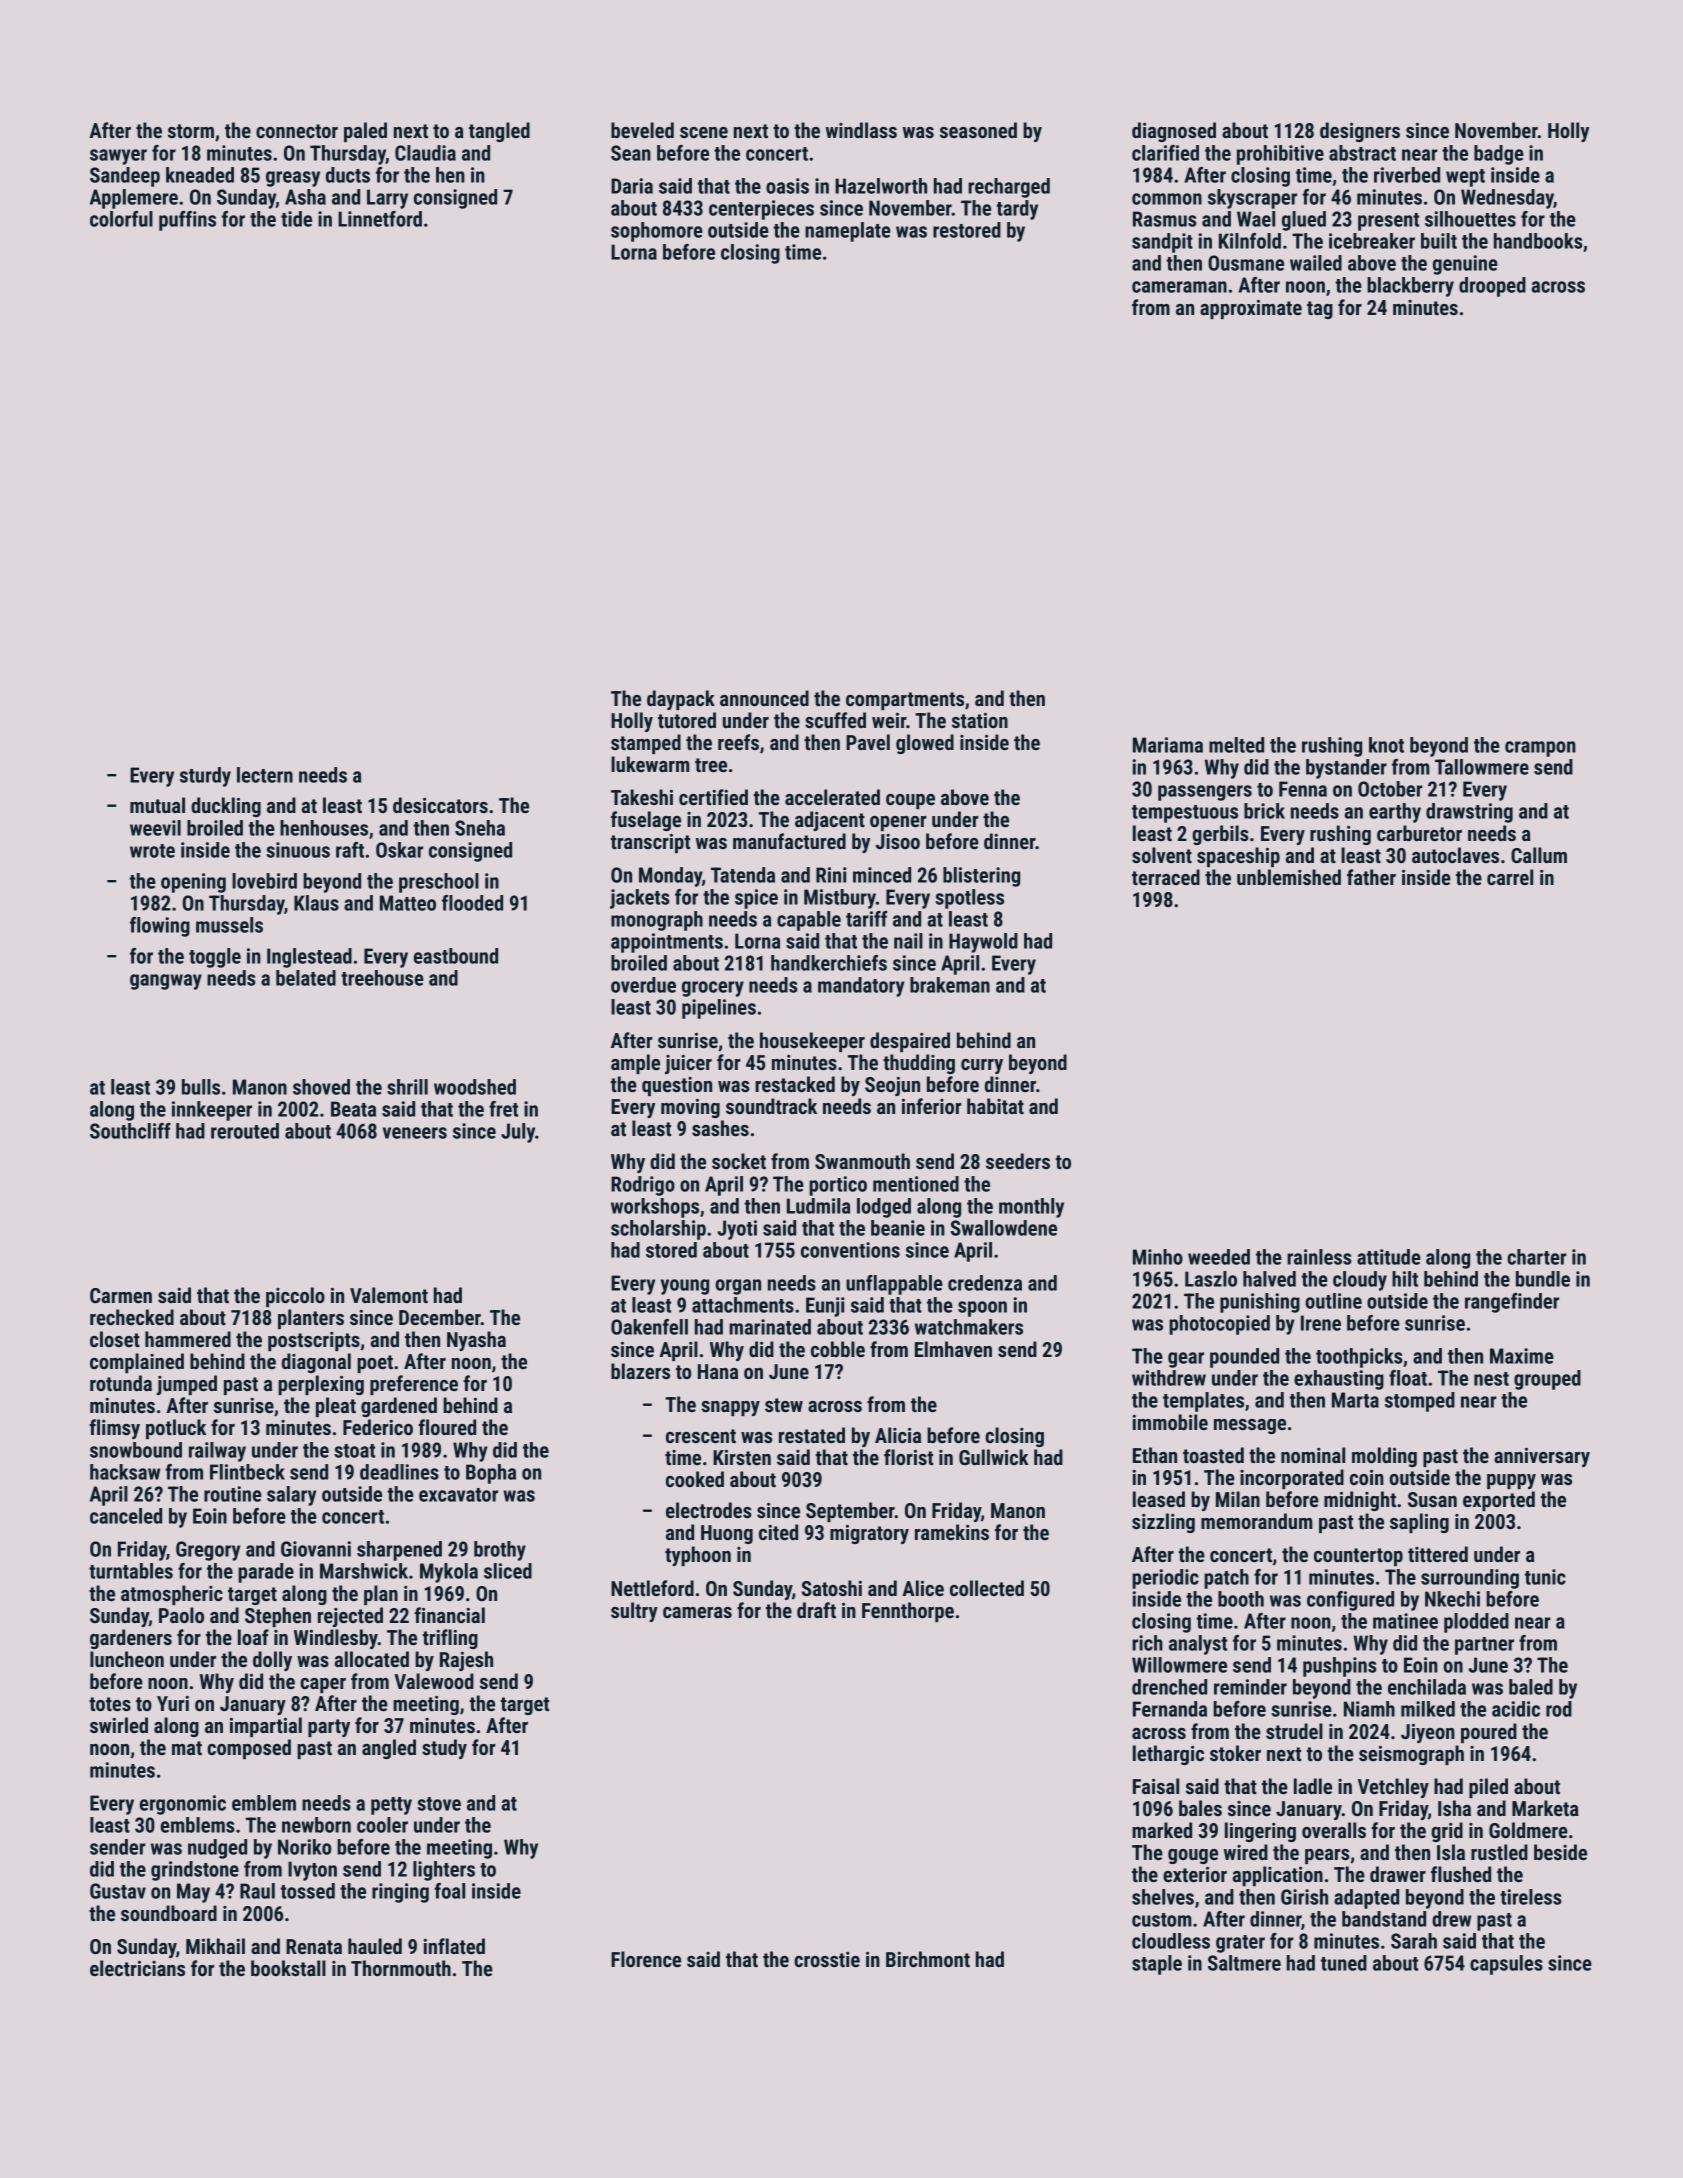 The height and width of the screenshot is (2178, 1683). Describe the element at coordinates (928, 1959) in the screenshot. I see `Birchmont` at that location.
